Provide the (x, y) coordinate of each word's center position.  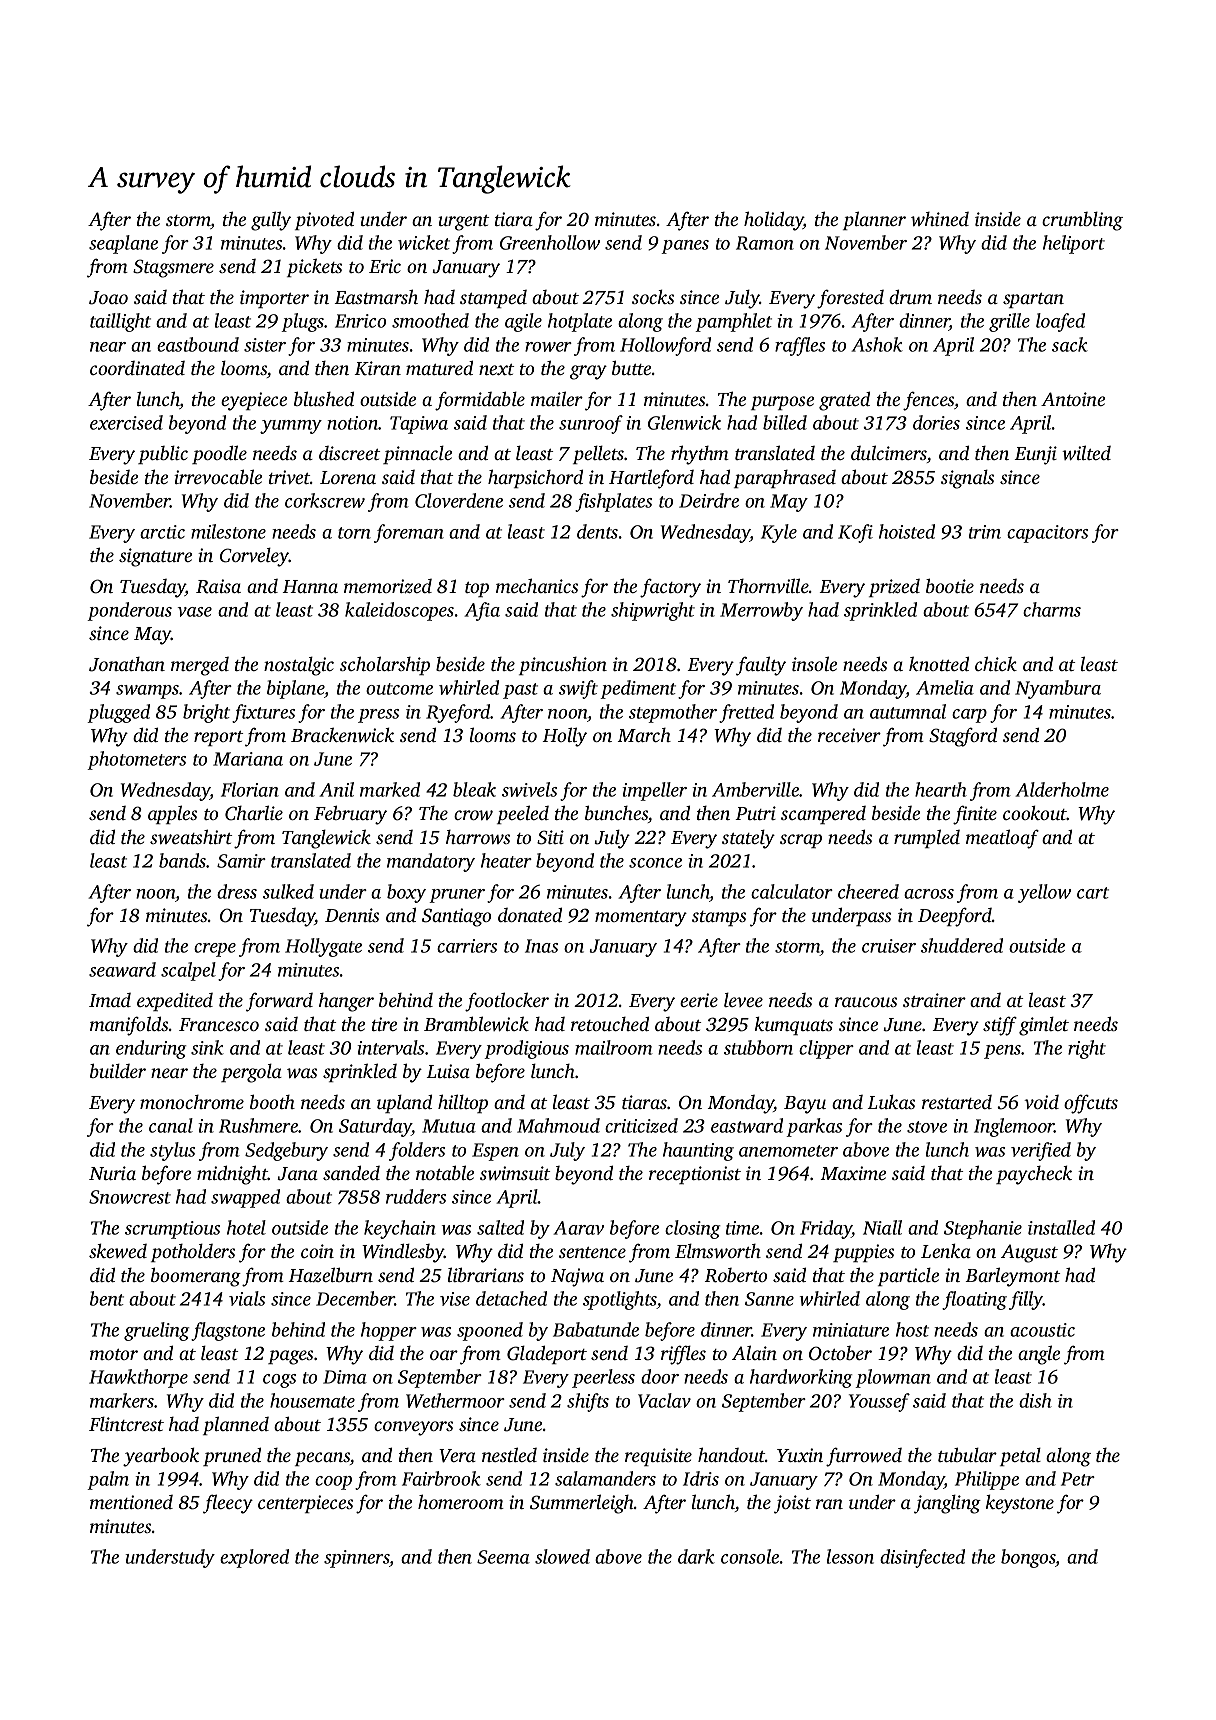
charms (1052, 609)
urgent (463, 223)
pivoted (324, 220)
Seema (503, 1557)
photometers (136, 760)
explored (254, 1558)
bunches (616, 812)
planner (874, 220)
